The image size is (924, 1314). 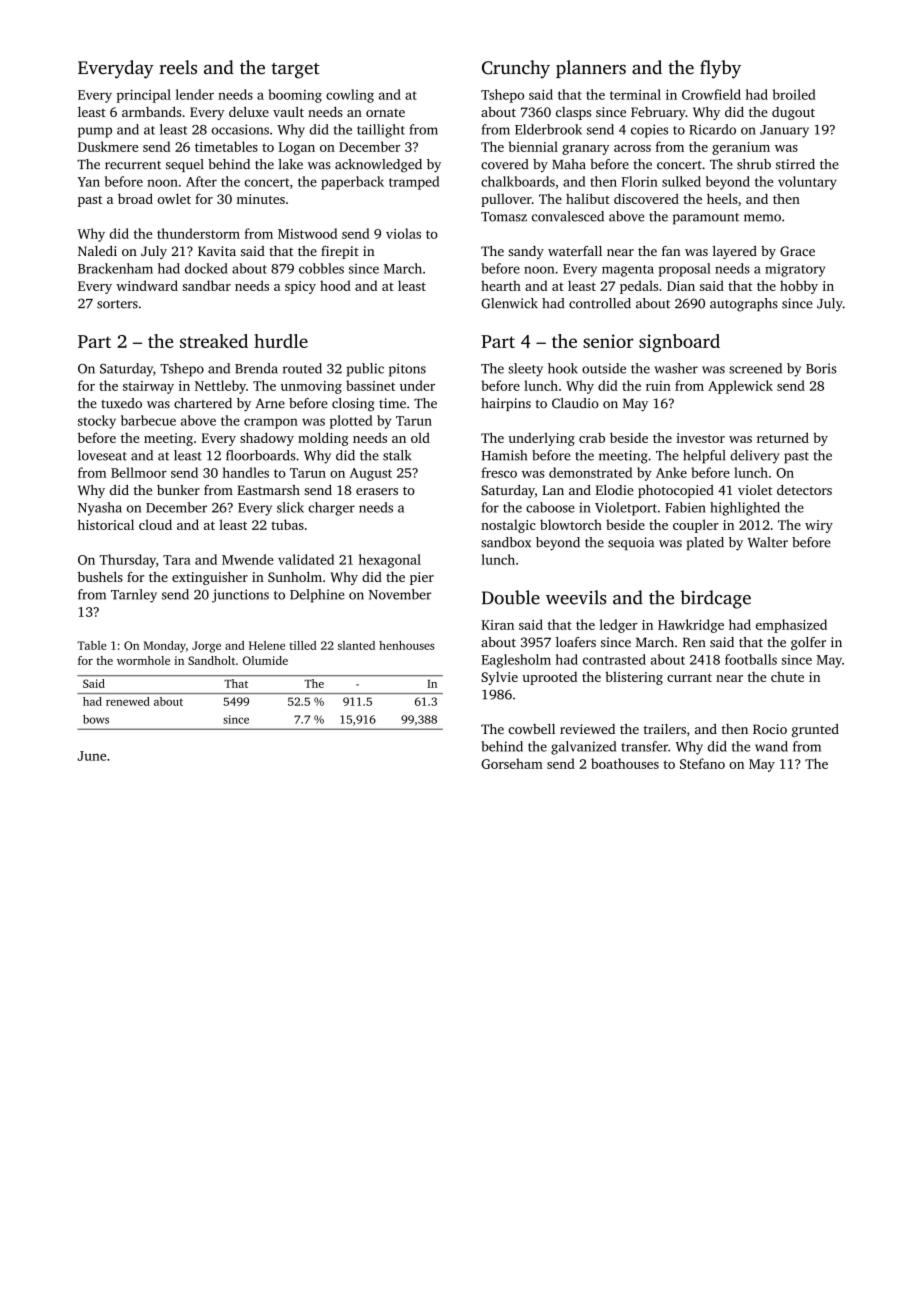 I want to click on historical, so click(x=106, y=524).
